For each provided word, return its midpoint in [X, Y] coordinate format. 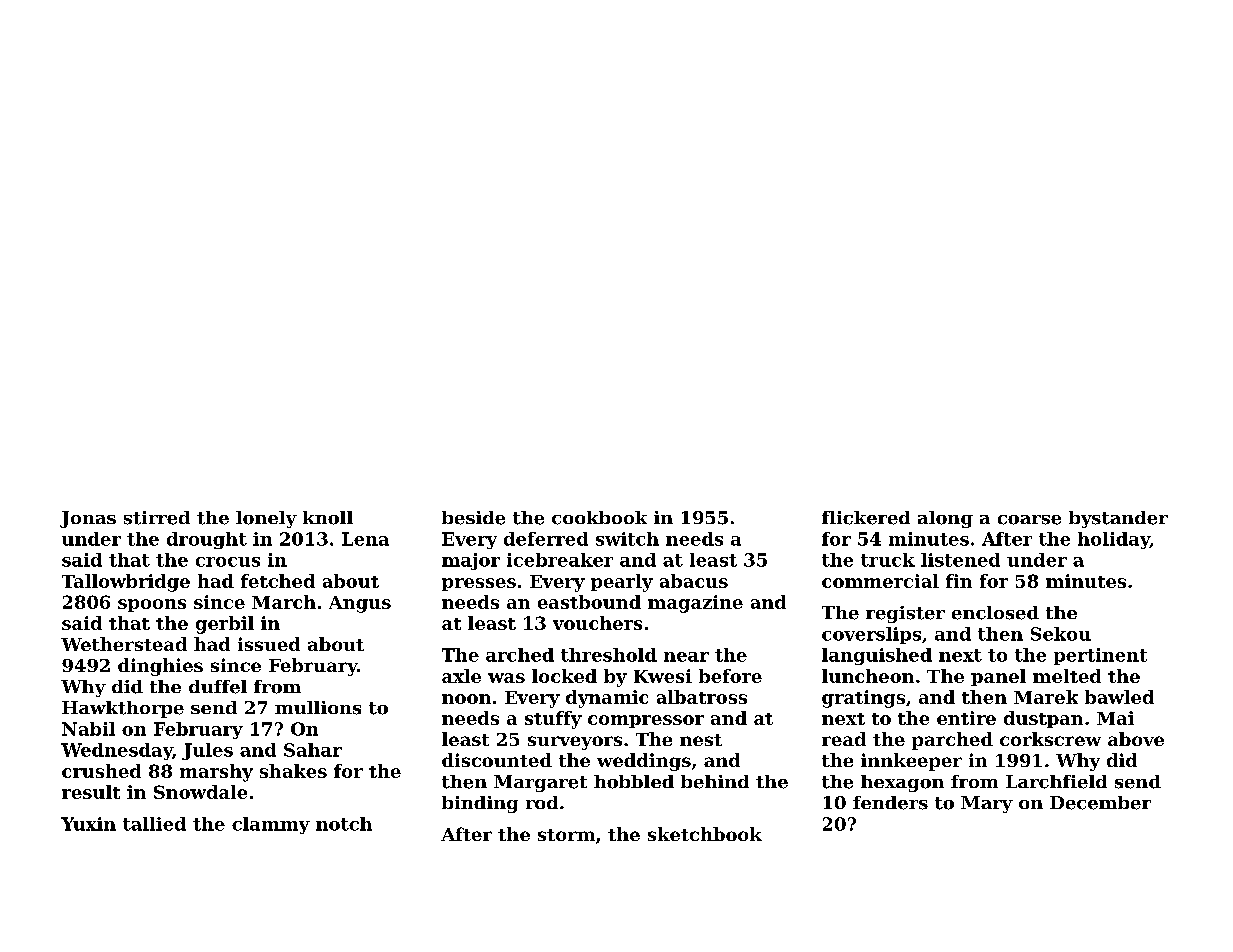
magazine [695, 604]
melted [1067, 676]
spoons [152, 605]
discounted [497, 760]
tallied [154, 824]
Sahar [313, 750]
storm [566, 835]
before [730, 676]
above [1136, 739]
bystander [1118, 519]
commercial [880, 581]
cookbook [599, 518]
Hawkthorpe [123, 709]
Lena [365, 539]
